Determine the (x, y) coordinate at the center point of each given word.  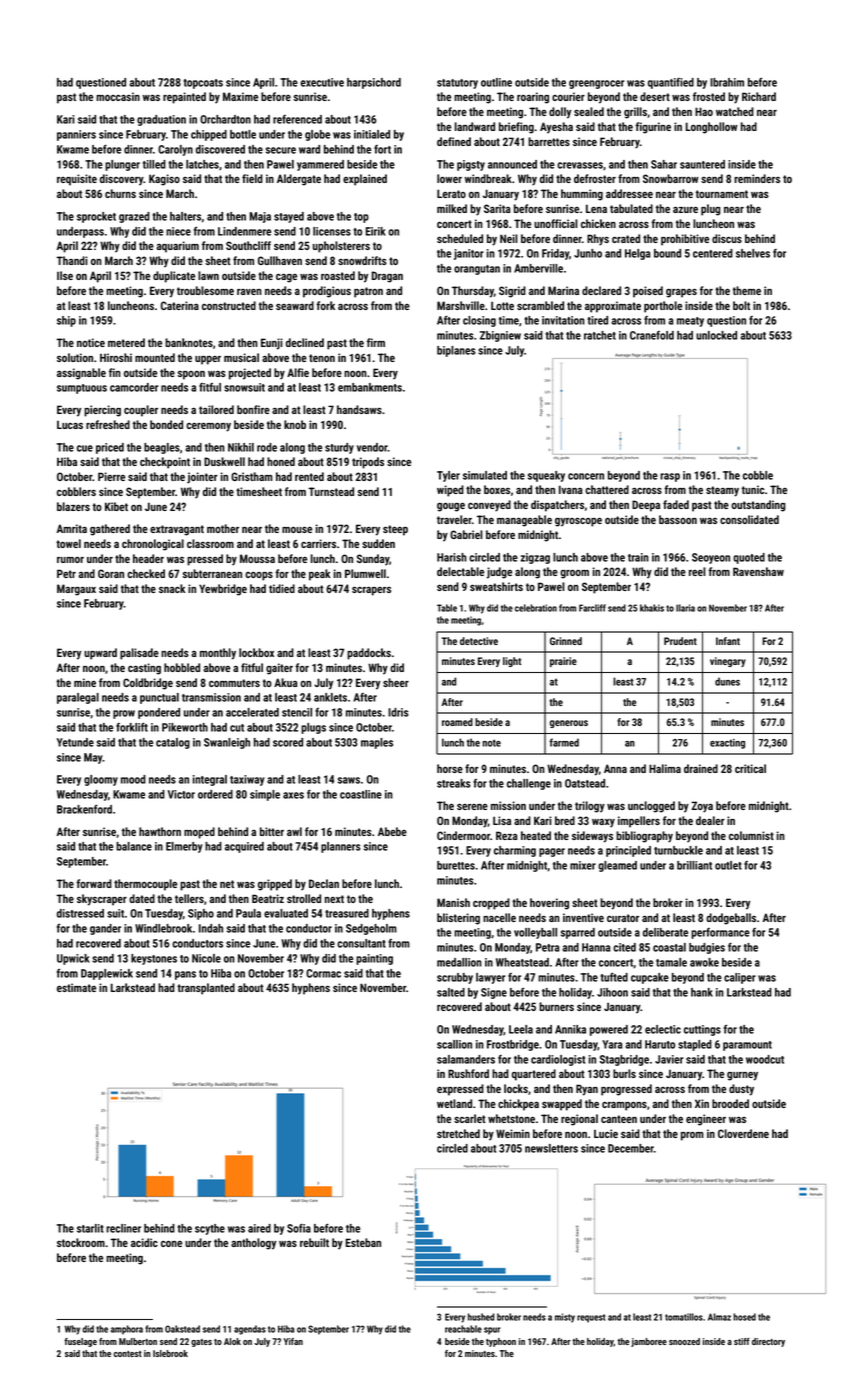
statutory (457, 84)
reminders (757, 178)
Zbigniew (500, 336)
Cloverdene (743, 1133)
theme (747, 290)
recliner (123, 1228)
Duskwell (224, 461)
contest (128, 1354)
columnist (751, 835)
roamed (457, 722)
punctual (159, 698)
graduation (161, 120)
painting (374, 959)
